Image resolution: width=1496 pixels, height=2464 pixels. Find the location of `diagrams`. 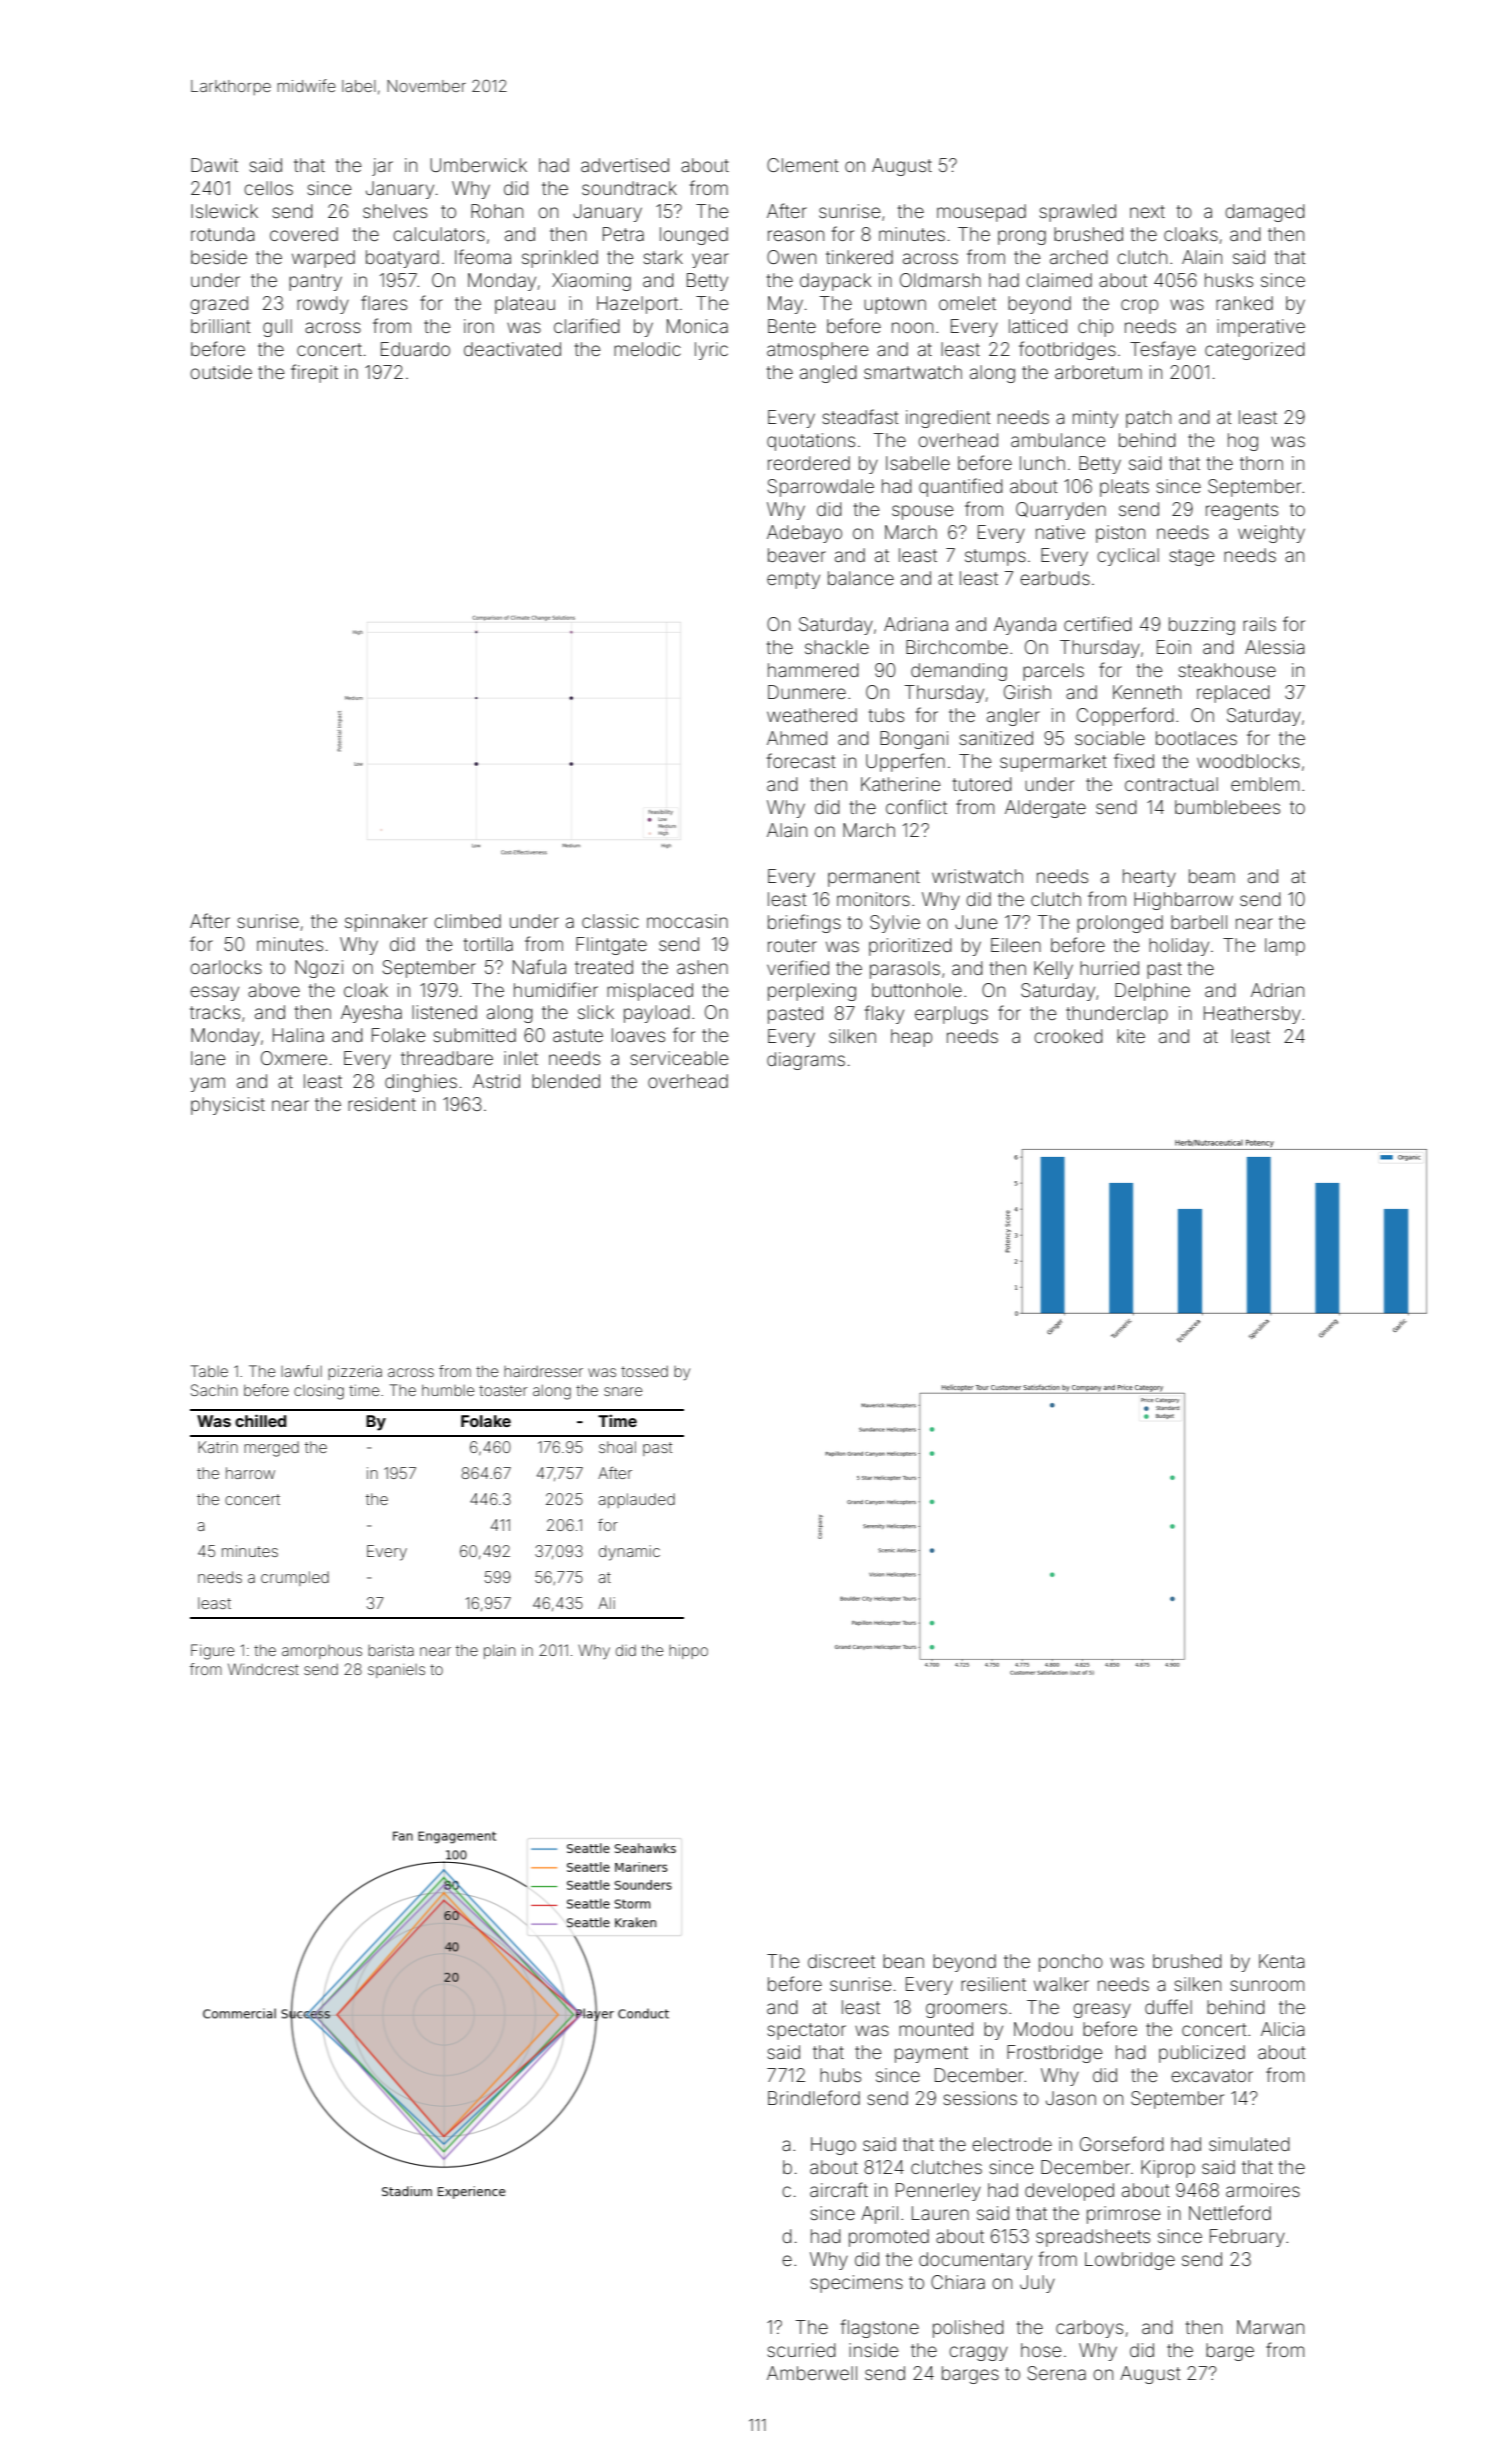

diagrams is located at coordinates (806, 1061).
